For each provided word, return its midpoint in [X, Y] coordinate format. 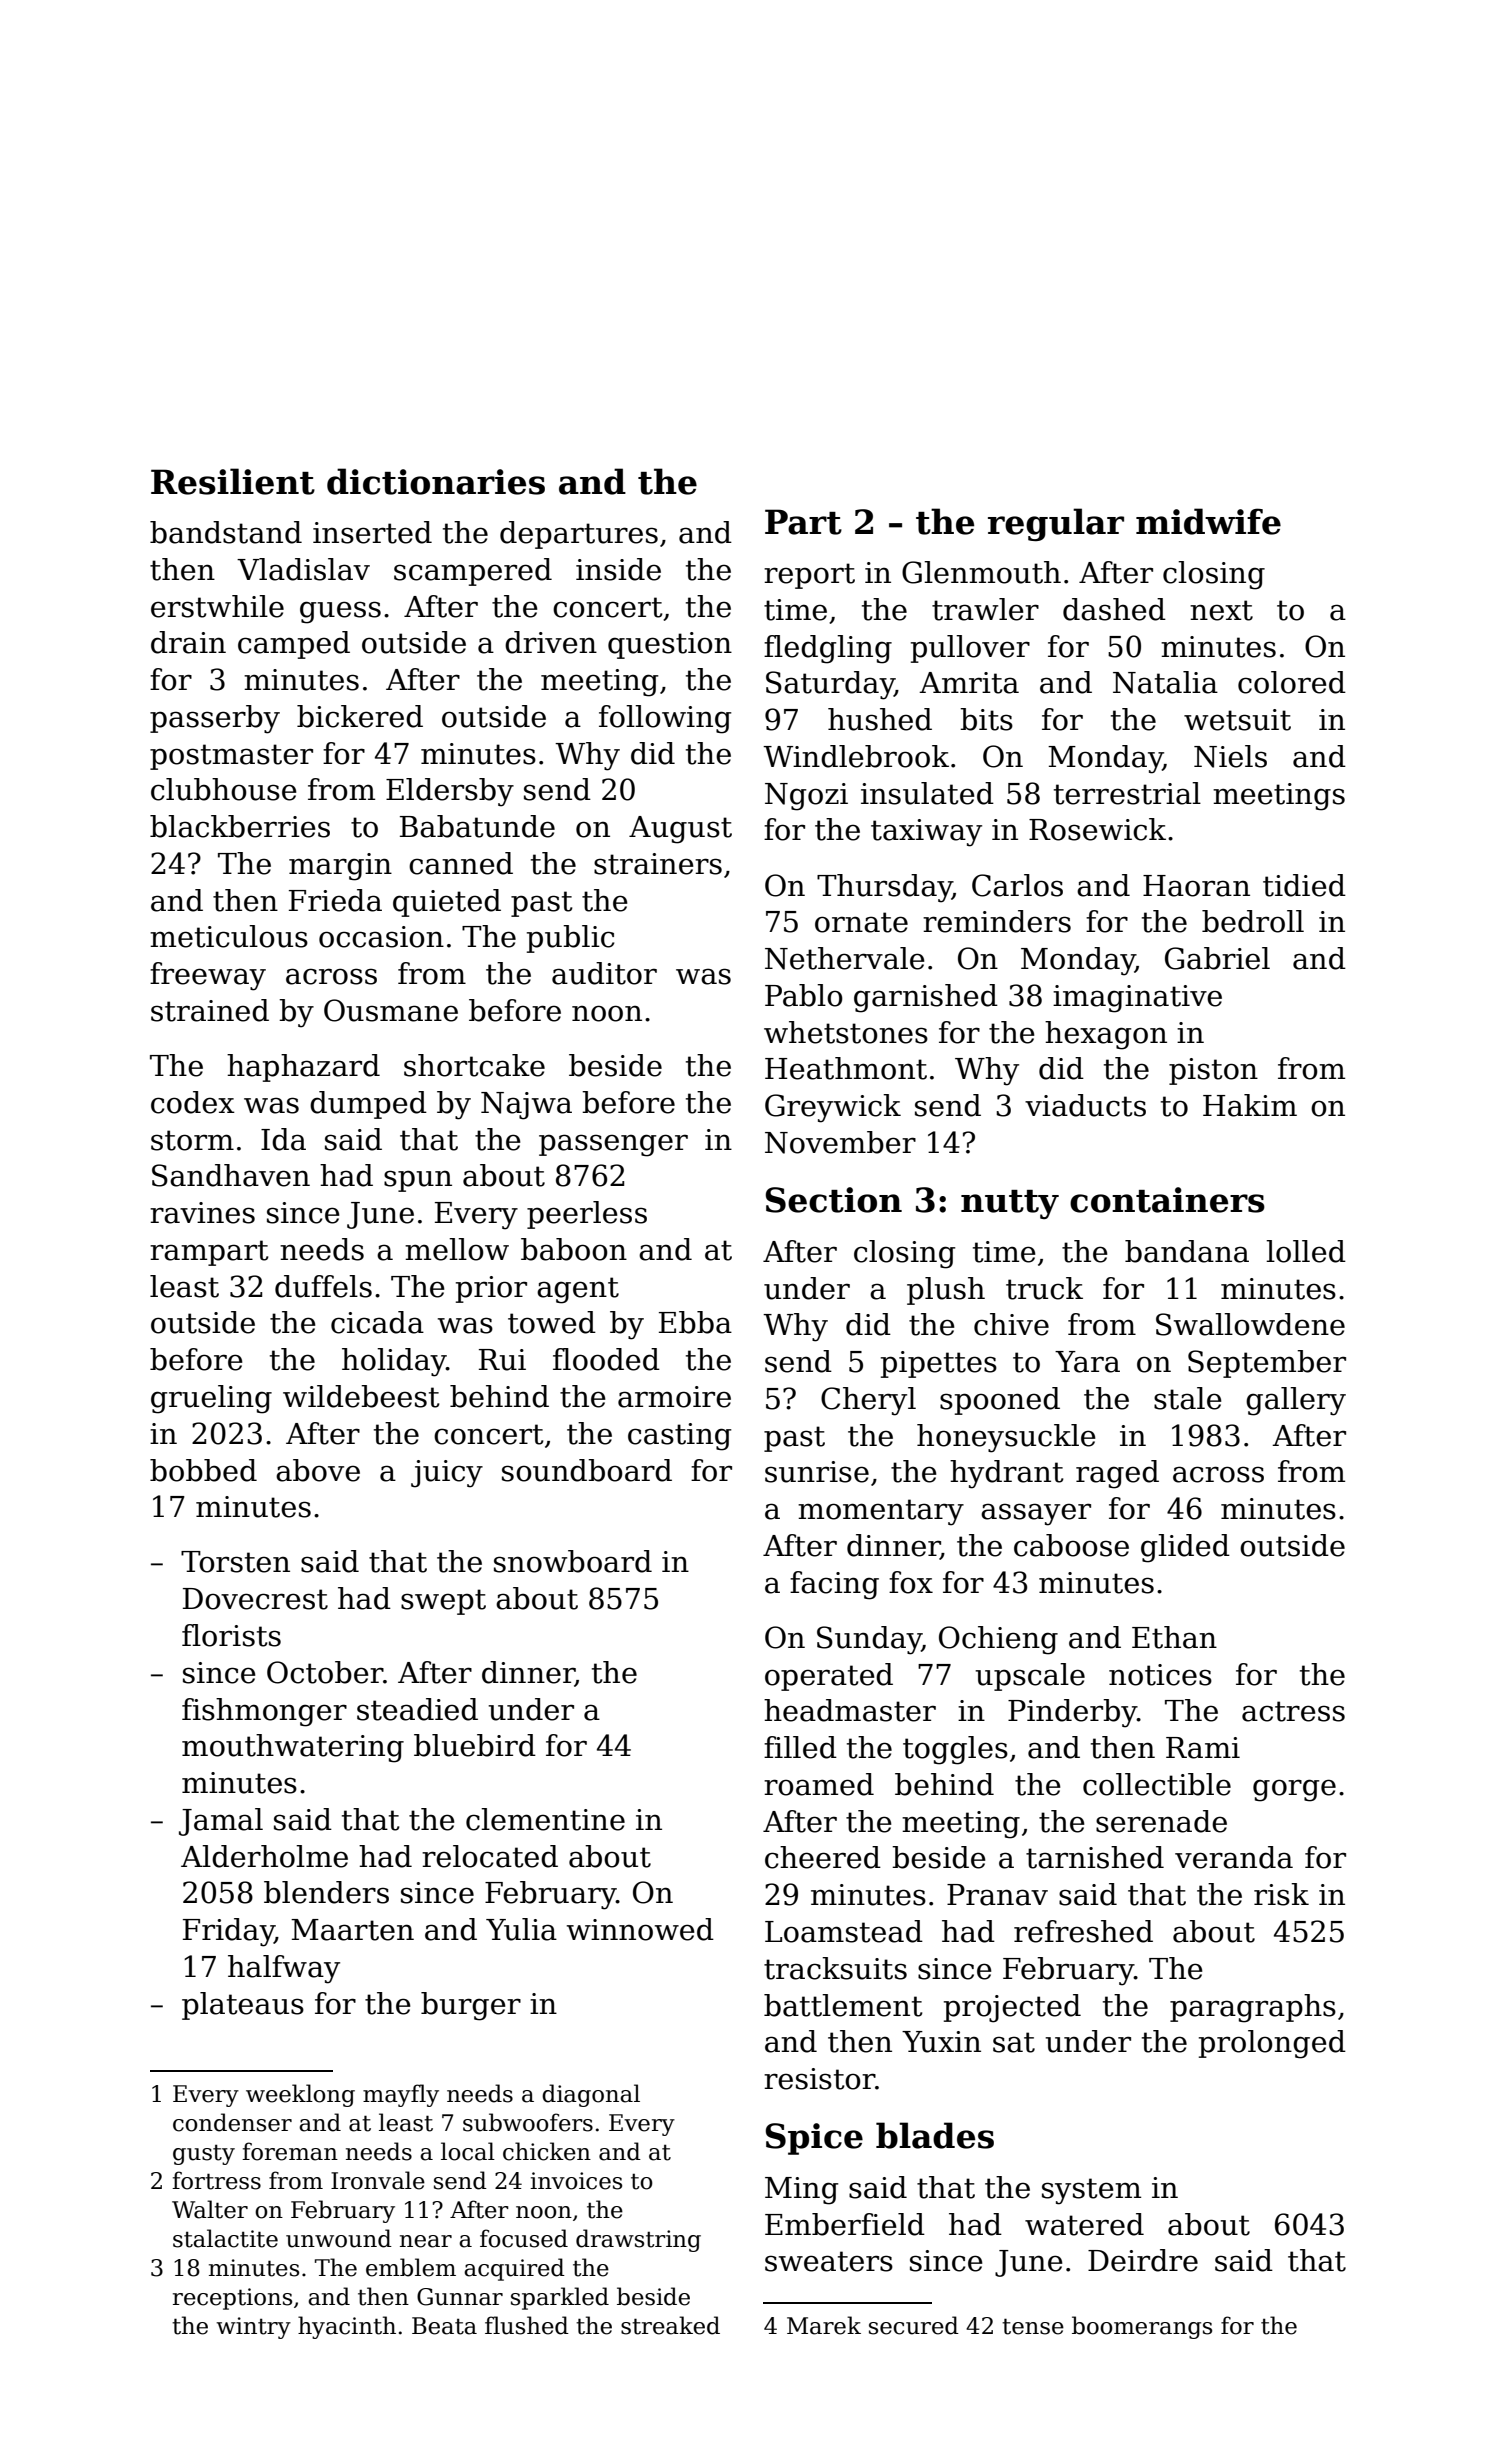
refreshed [1083, 1931]
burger [471, 2006]
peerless [587, 1215]
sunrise [817, 1472]
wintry [253, 2328]
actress [1293, 1711]
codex [193, 1102]
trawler [985, 609]
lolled [1306, 1251]
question [670, 645]
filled [800, 1747]
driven [551, 642]
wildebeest [361, 1396]
